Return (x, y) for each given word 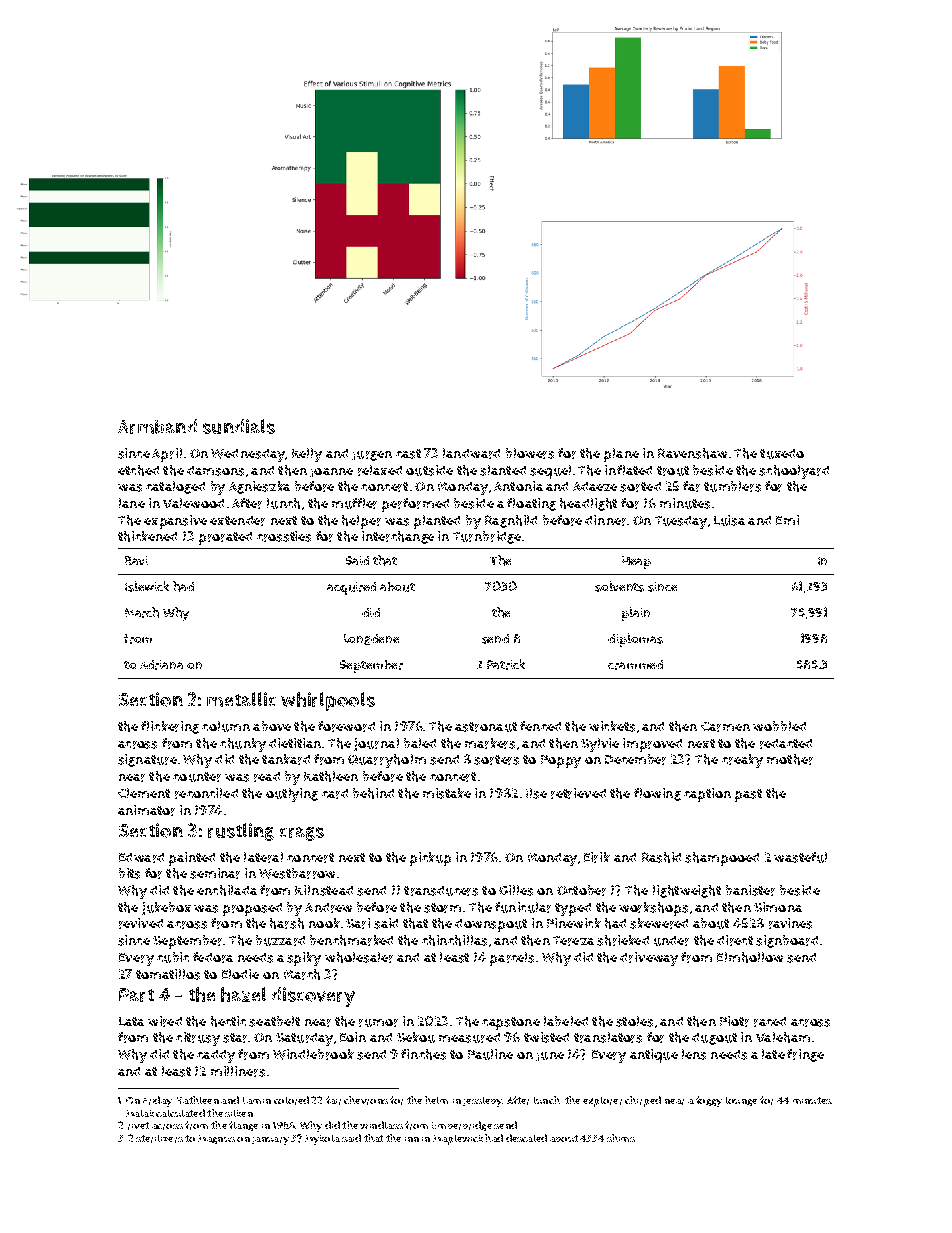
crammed (635, 665)
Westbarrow (297, 873)
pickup (430, 859)
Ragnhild (511, 521)
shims (621, 1138)
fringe (805, 1055)
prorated (225, 538)
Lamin (257, 1100)
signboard (787, 941)
